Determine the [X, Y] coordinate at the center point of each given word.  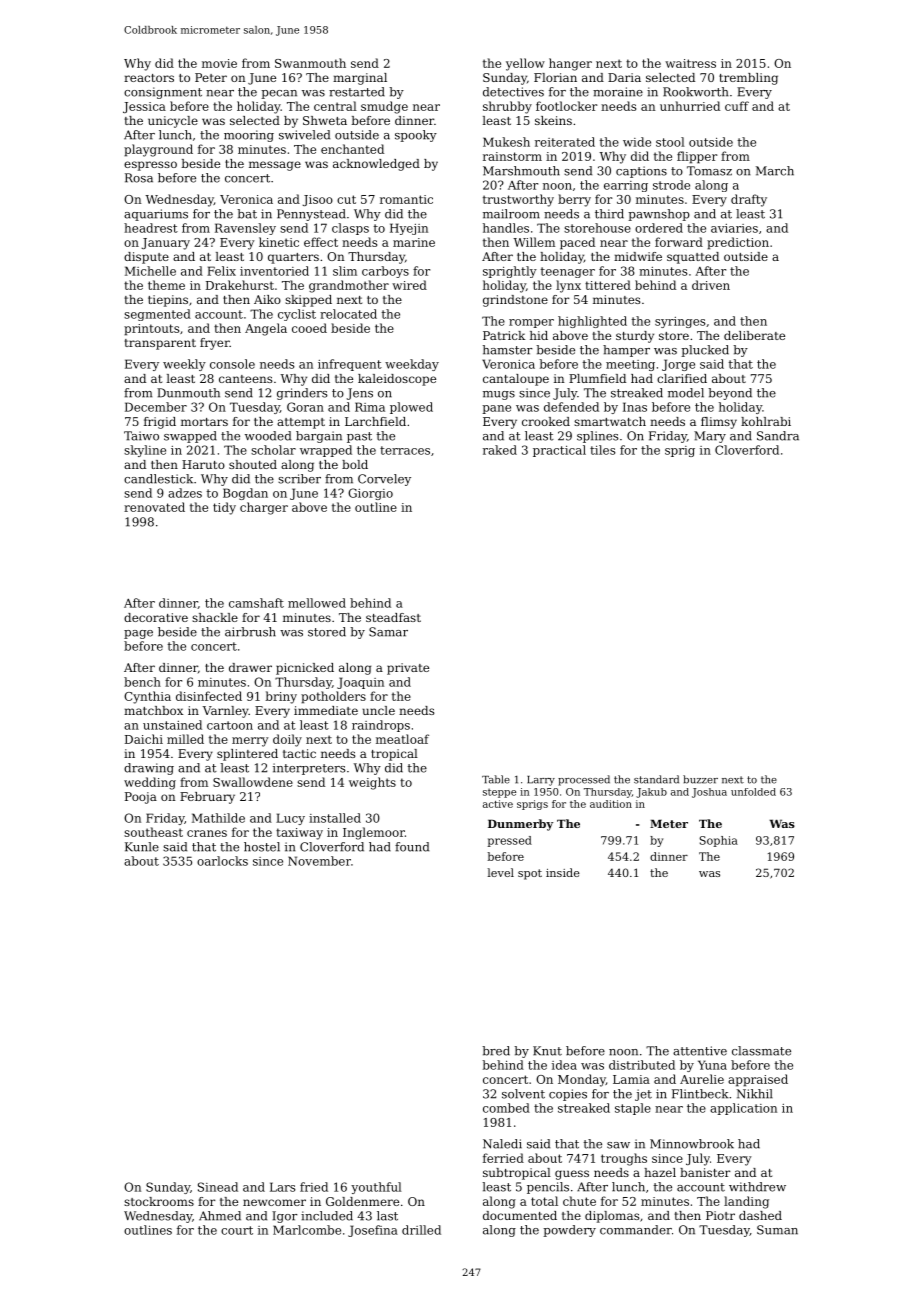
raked [500, 450]
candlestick [158, 479]
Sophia [718, 841]
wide [637, 142]
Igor [285, 1217]
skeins [553, 120]
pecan [279, 94]
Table [496, 779]
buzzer [700, 779]
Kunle [142, 847]
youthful [376, 1188]
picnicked [305, 669]
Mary [710, 437]
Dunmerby [520, 825]
